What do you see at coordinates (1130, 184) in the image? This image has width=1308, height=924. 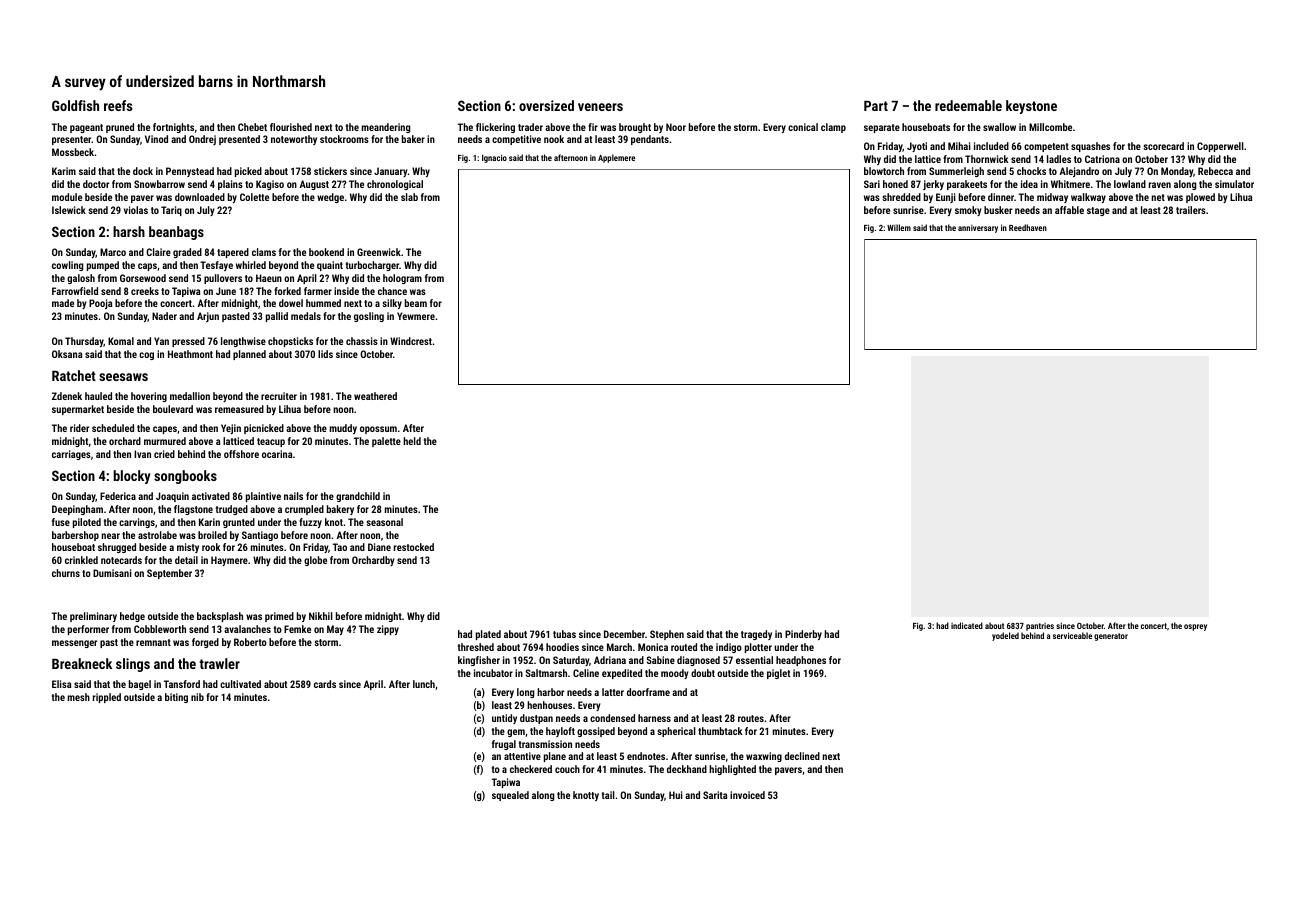 I see `lowland` at bounding box center [1130, 184].
